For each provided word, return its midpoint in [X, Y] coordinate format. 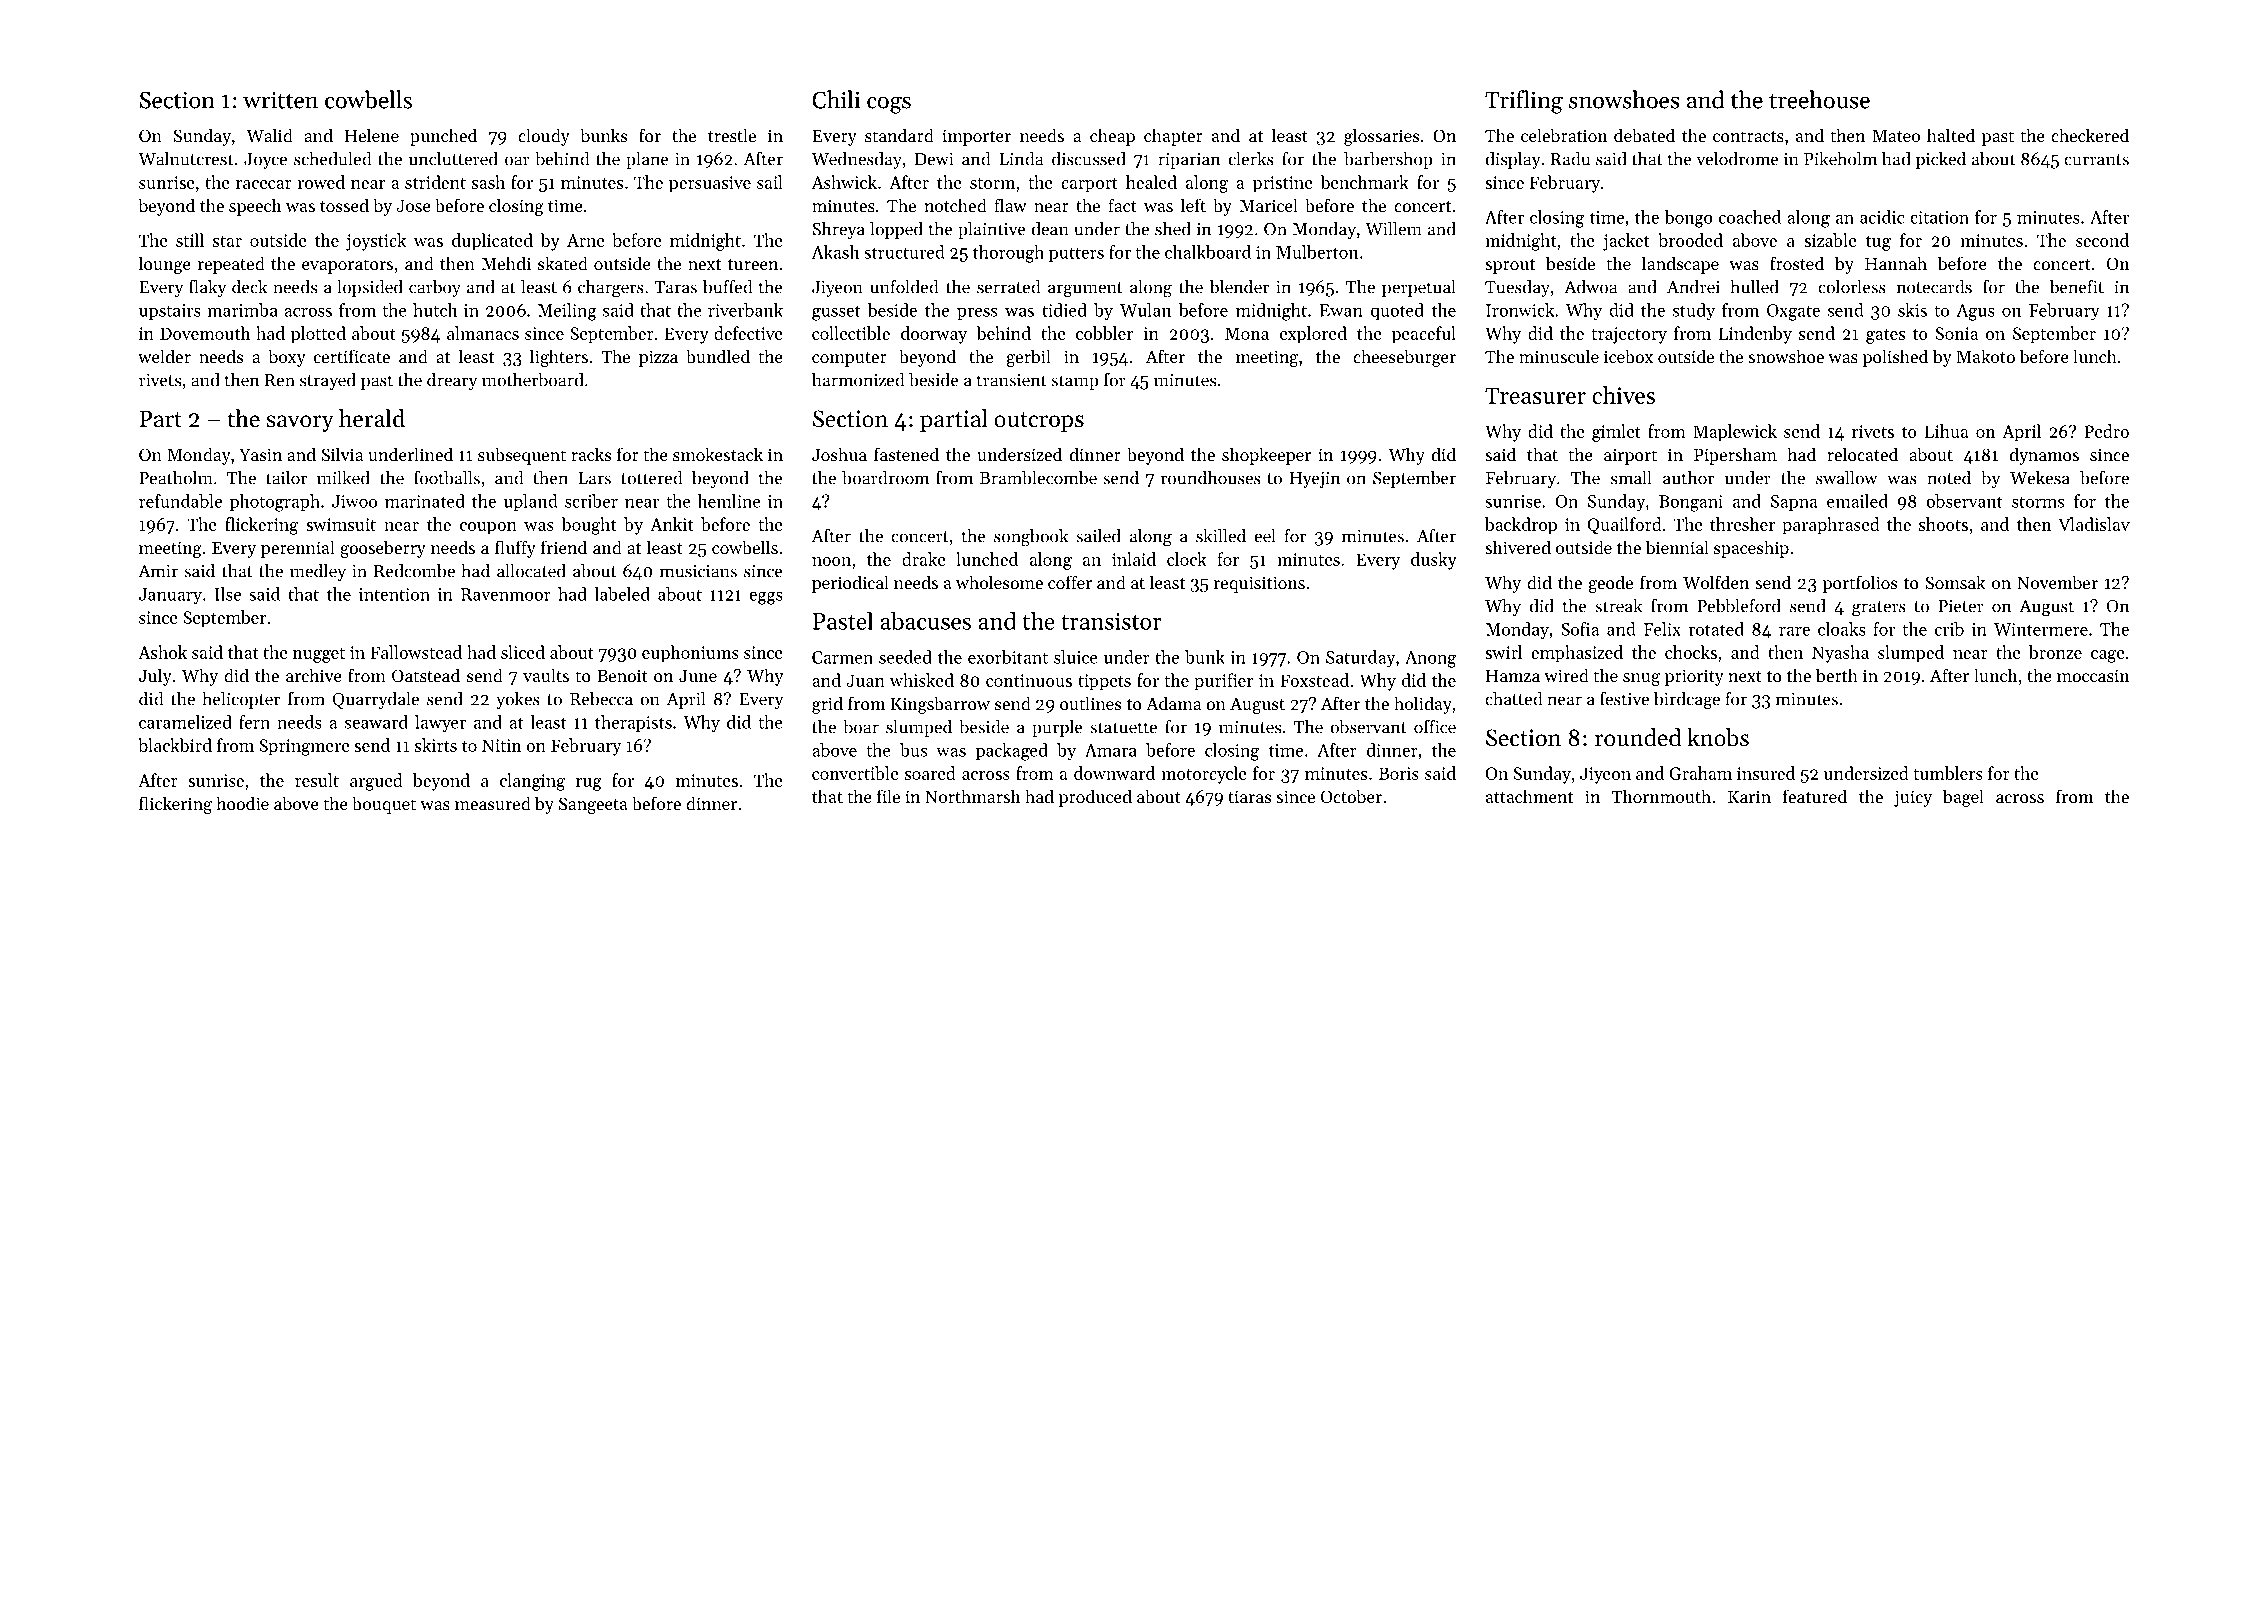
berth [1837, 675]
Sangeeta [593, 805]
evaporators [347, 266]
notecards [1934, 287]
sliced [523, 652]
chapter [1173, 137]
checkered [2090, 135]
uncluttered [453, 159]
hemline [729, 501]
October [1351, 796]
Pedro [2106, 431]
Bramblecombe [1038, 478]
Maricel [1269, 205]
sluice [1076, 657]
